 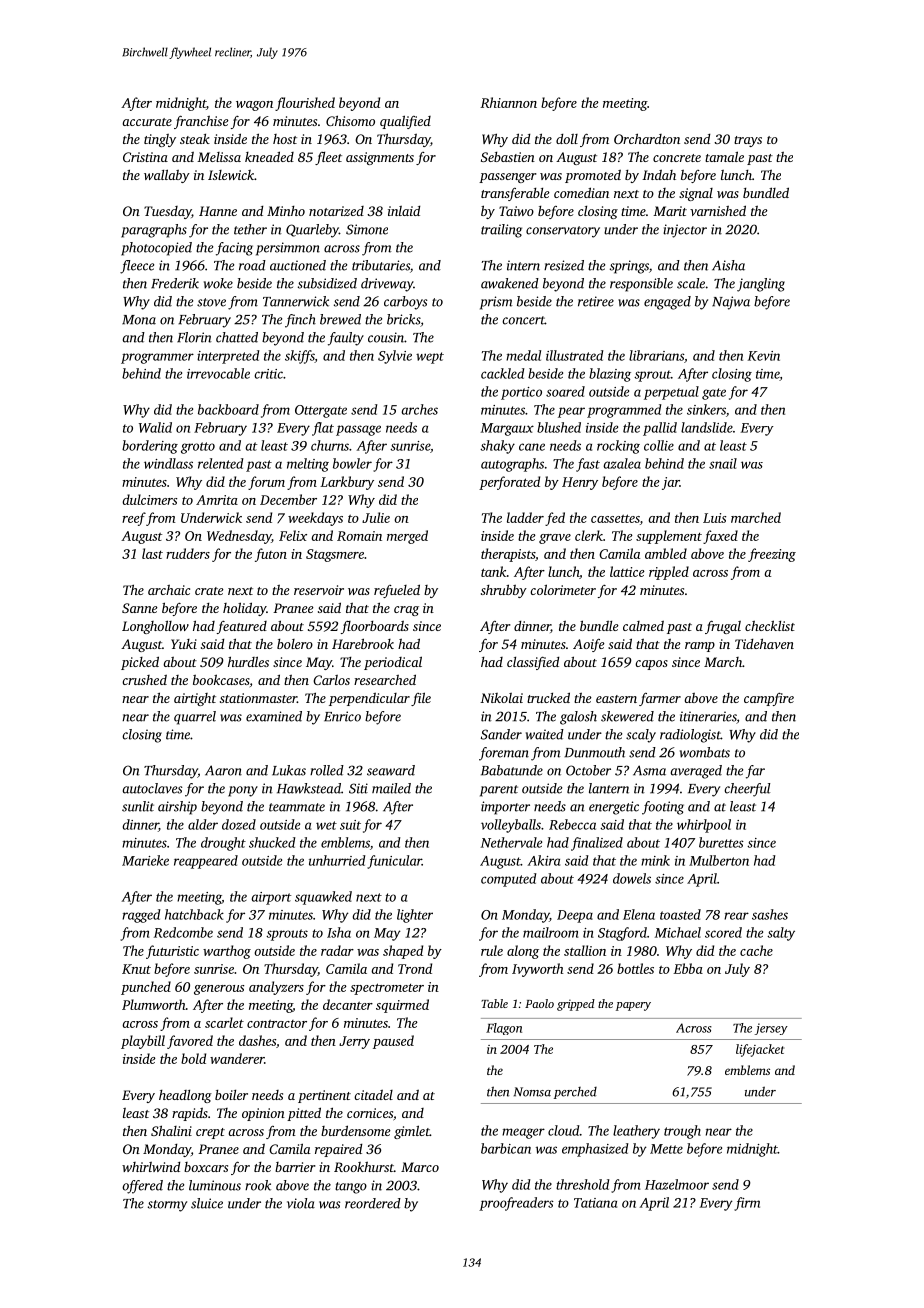 I want to click on promoted, so click(x=593, y=176).
